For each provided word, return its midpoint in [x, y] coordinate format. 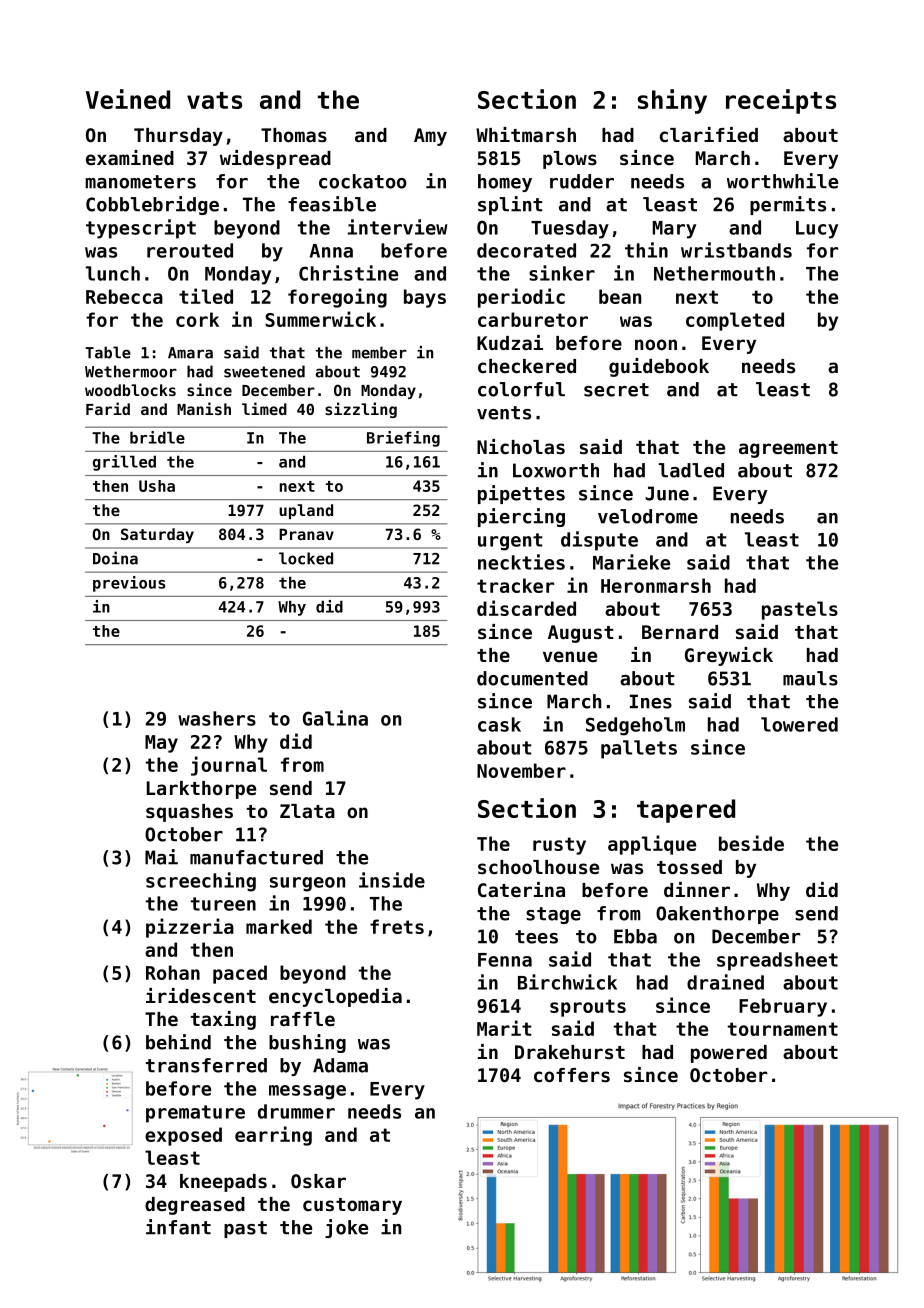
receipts [781, 101]
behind [178, 1042]
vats [214, 100]
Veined [128, 99]
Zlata [307, 811]
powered [729, 1054]
